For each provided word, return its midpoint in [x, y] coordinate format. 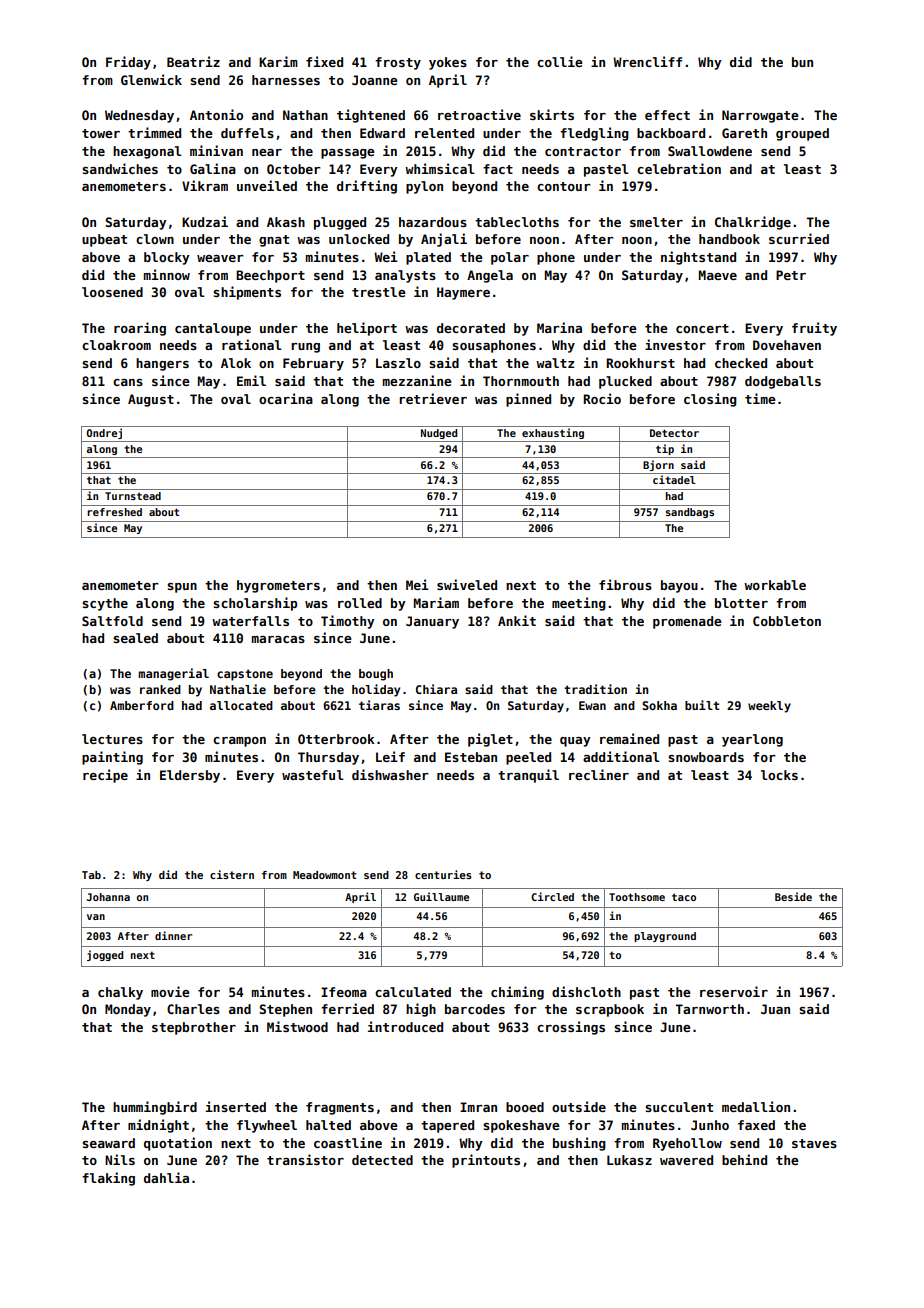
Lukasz [629, 1160]
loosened [112, 292]
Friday [128, 63]
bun [802, 62]
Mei [417, 584]
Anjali [444, 240]
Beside [793, 896]
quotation [178, 1144]
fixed [324, 61]
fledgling [594, 134]
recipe [105, 776]
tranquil [528, 776]
